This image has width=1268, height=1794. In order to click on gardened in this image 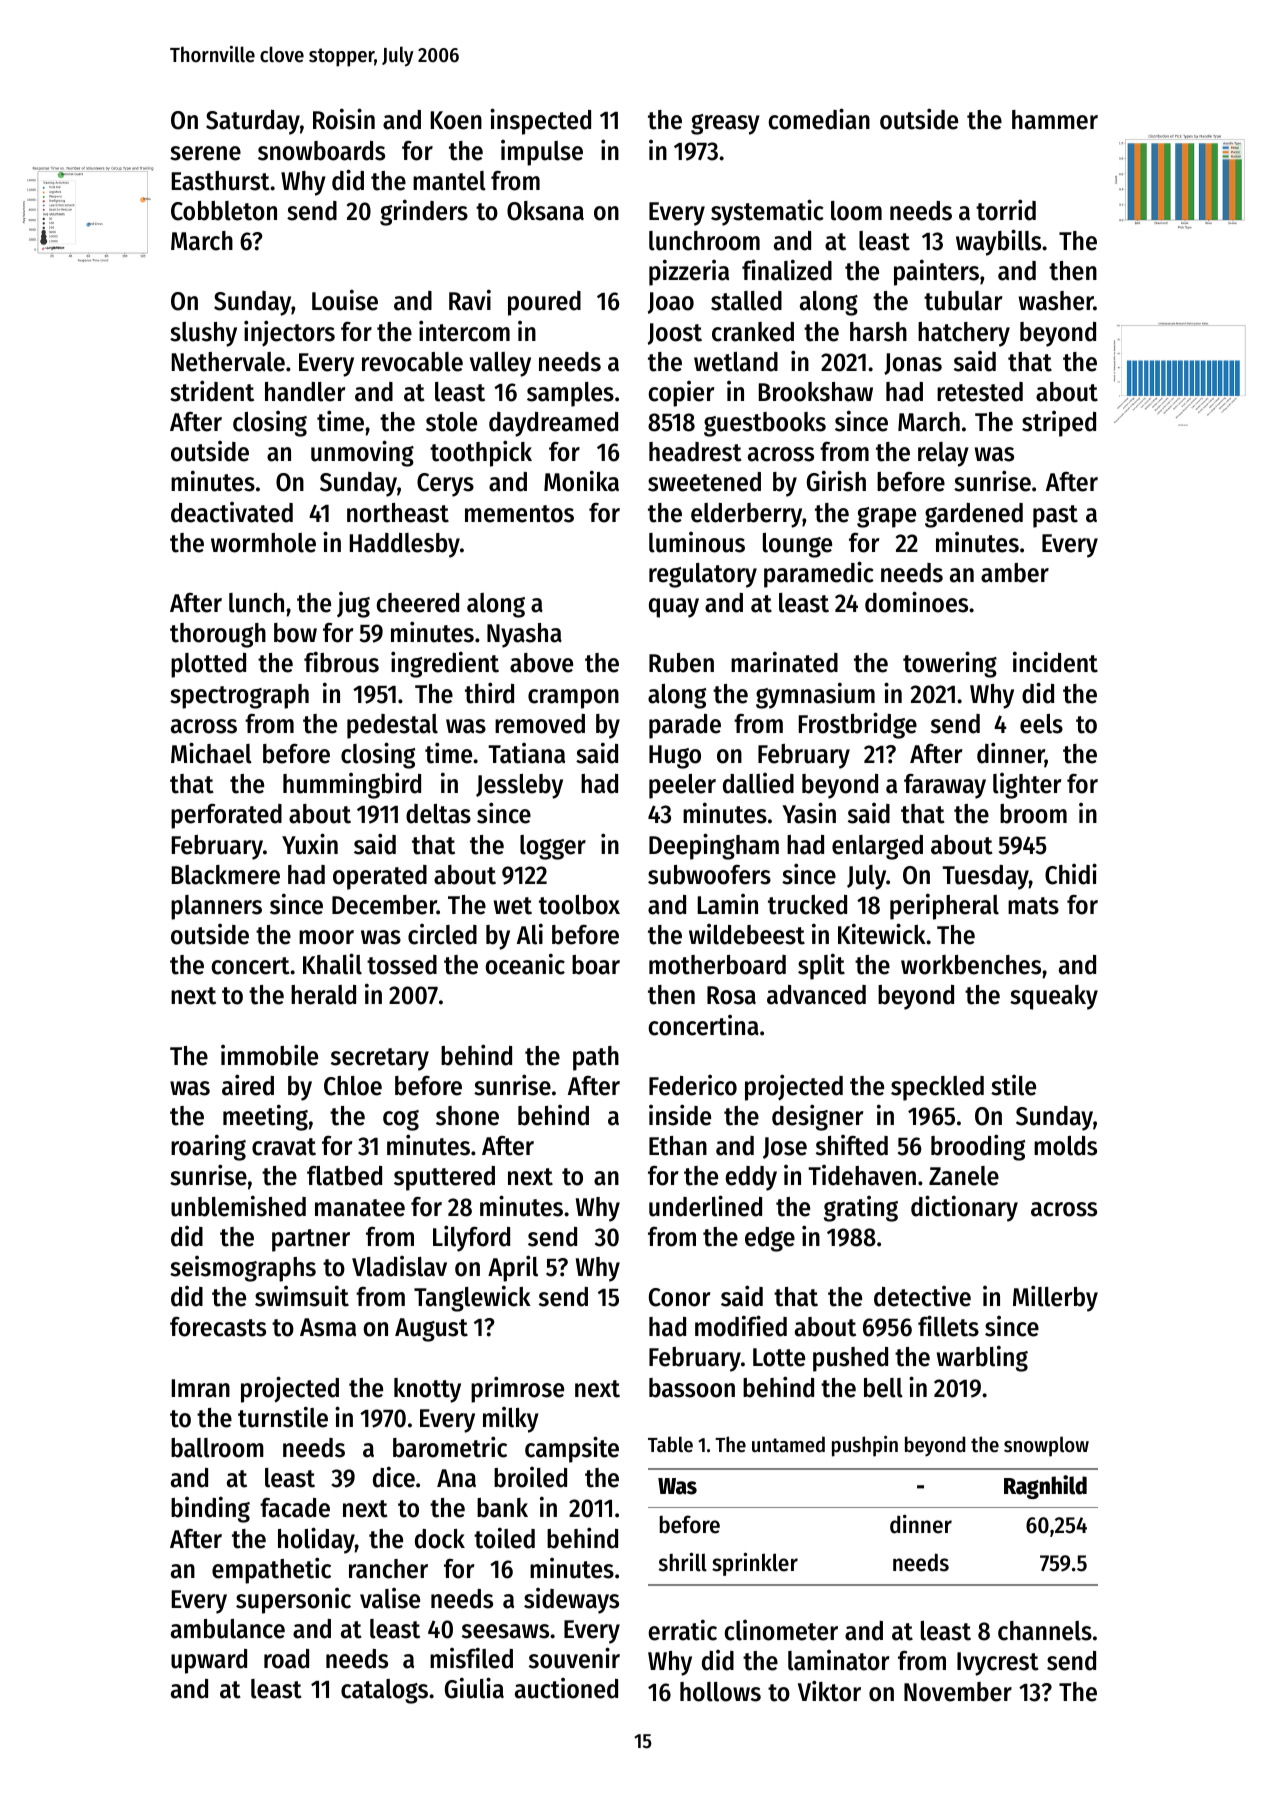, I will do `click(974, 515)`.
